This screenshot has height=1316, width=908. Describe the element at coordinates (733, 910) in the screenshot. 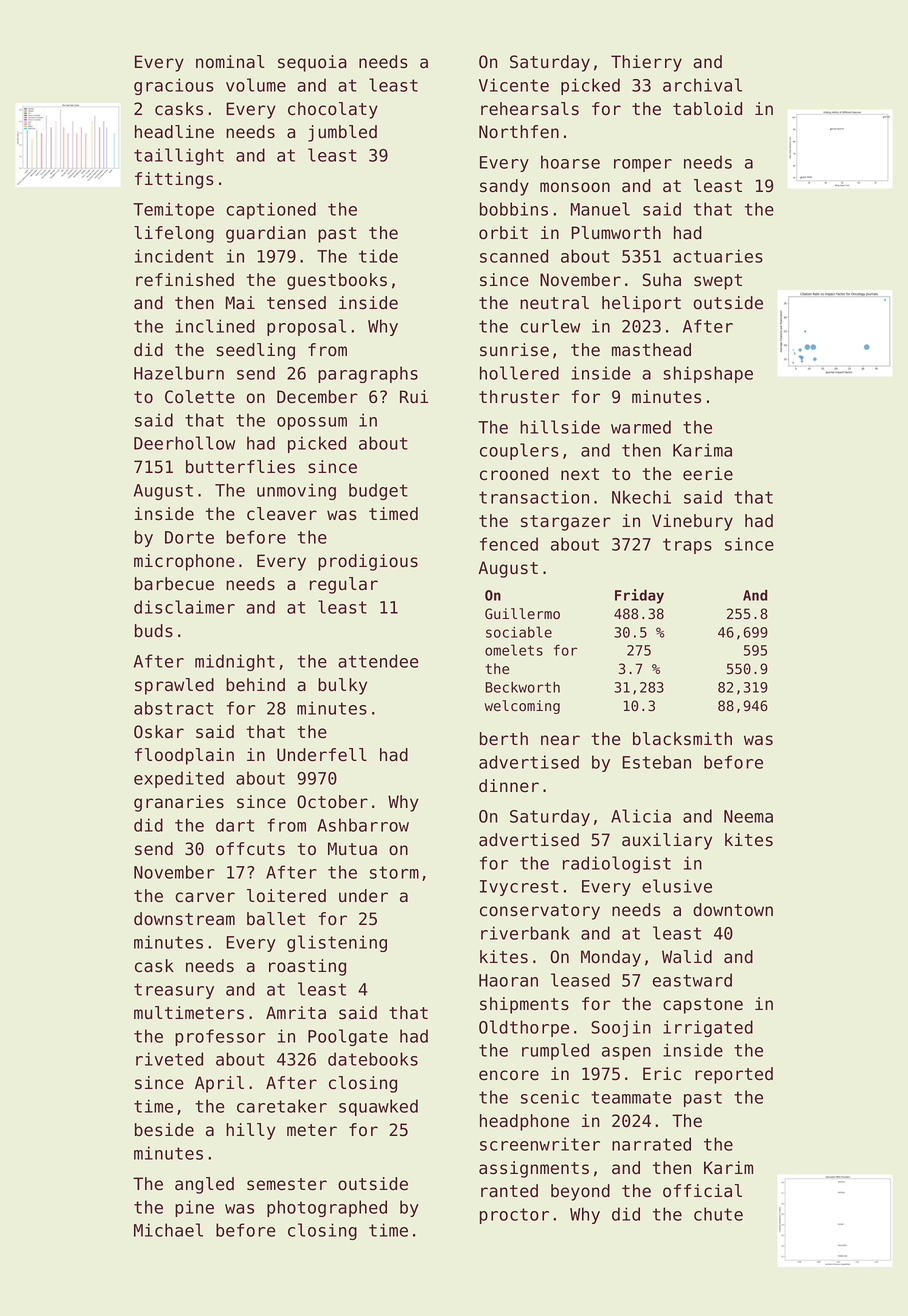

I see `downtown` at that location.
